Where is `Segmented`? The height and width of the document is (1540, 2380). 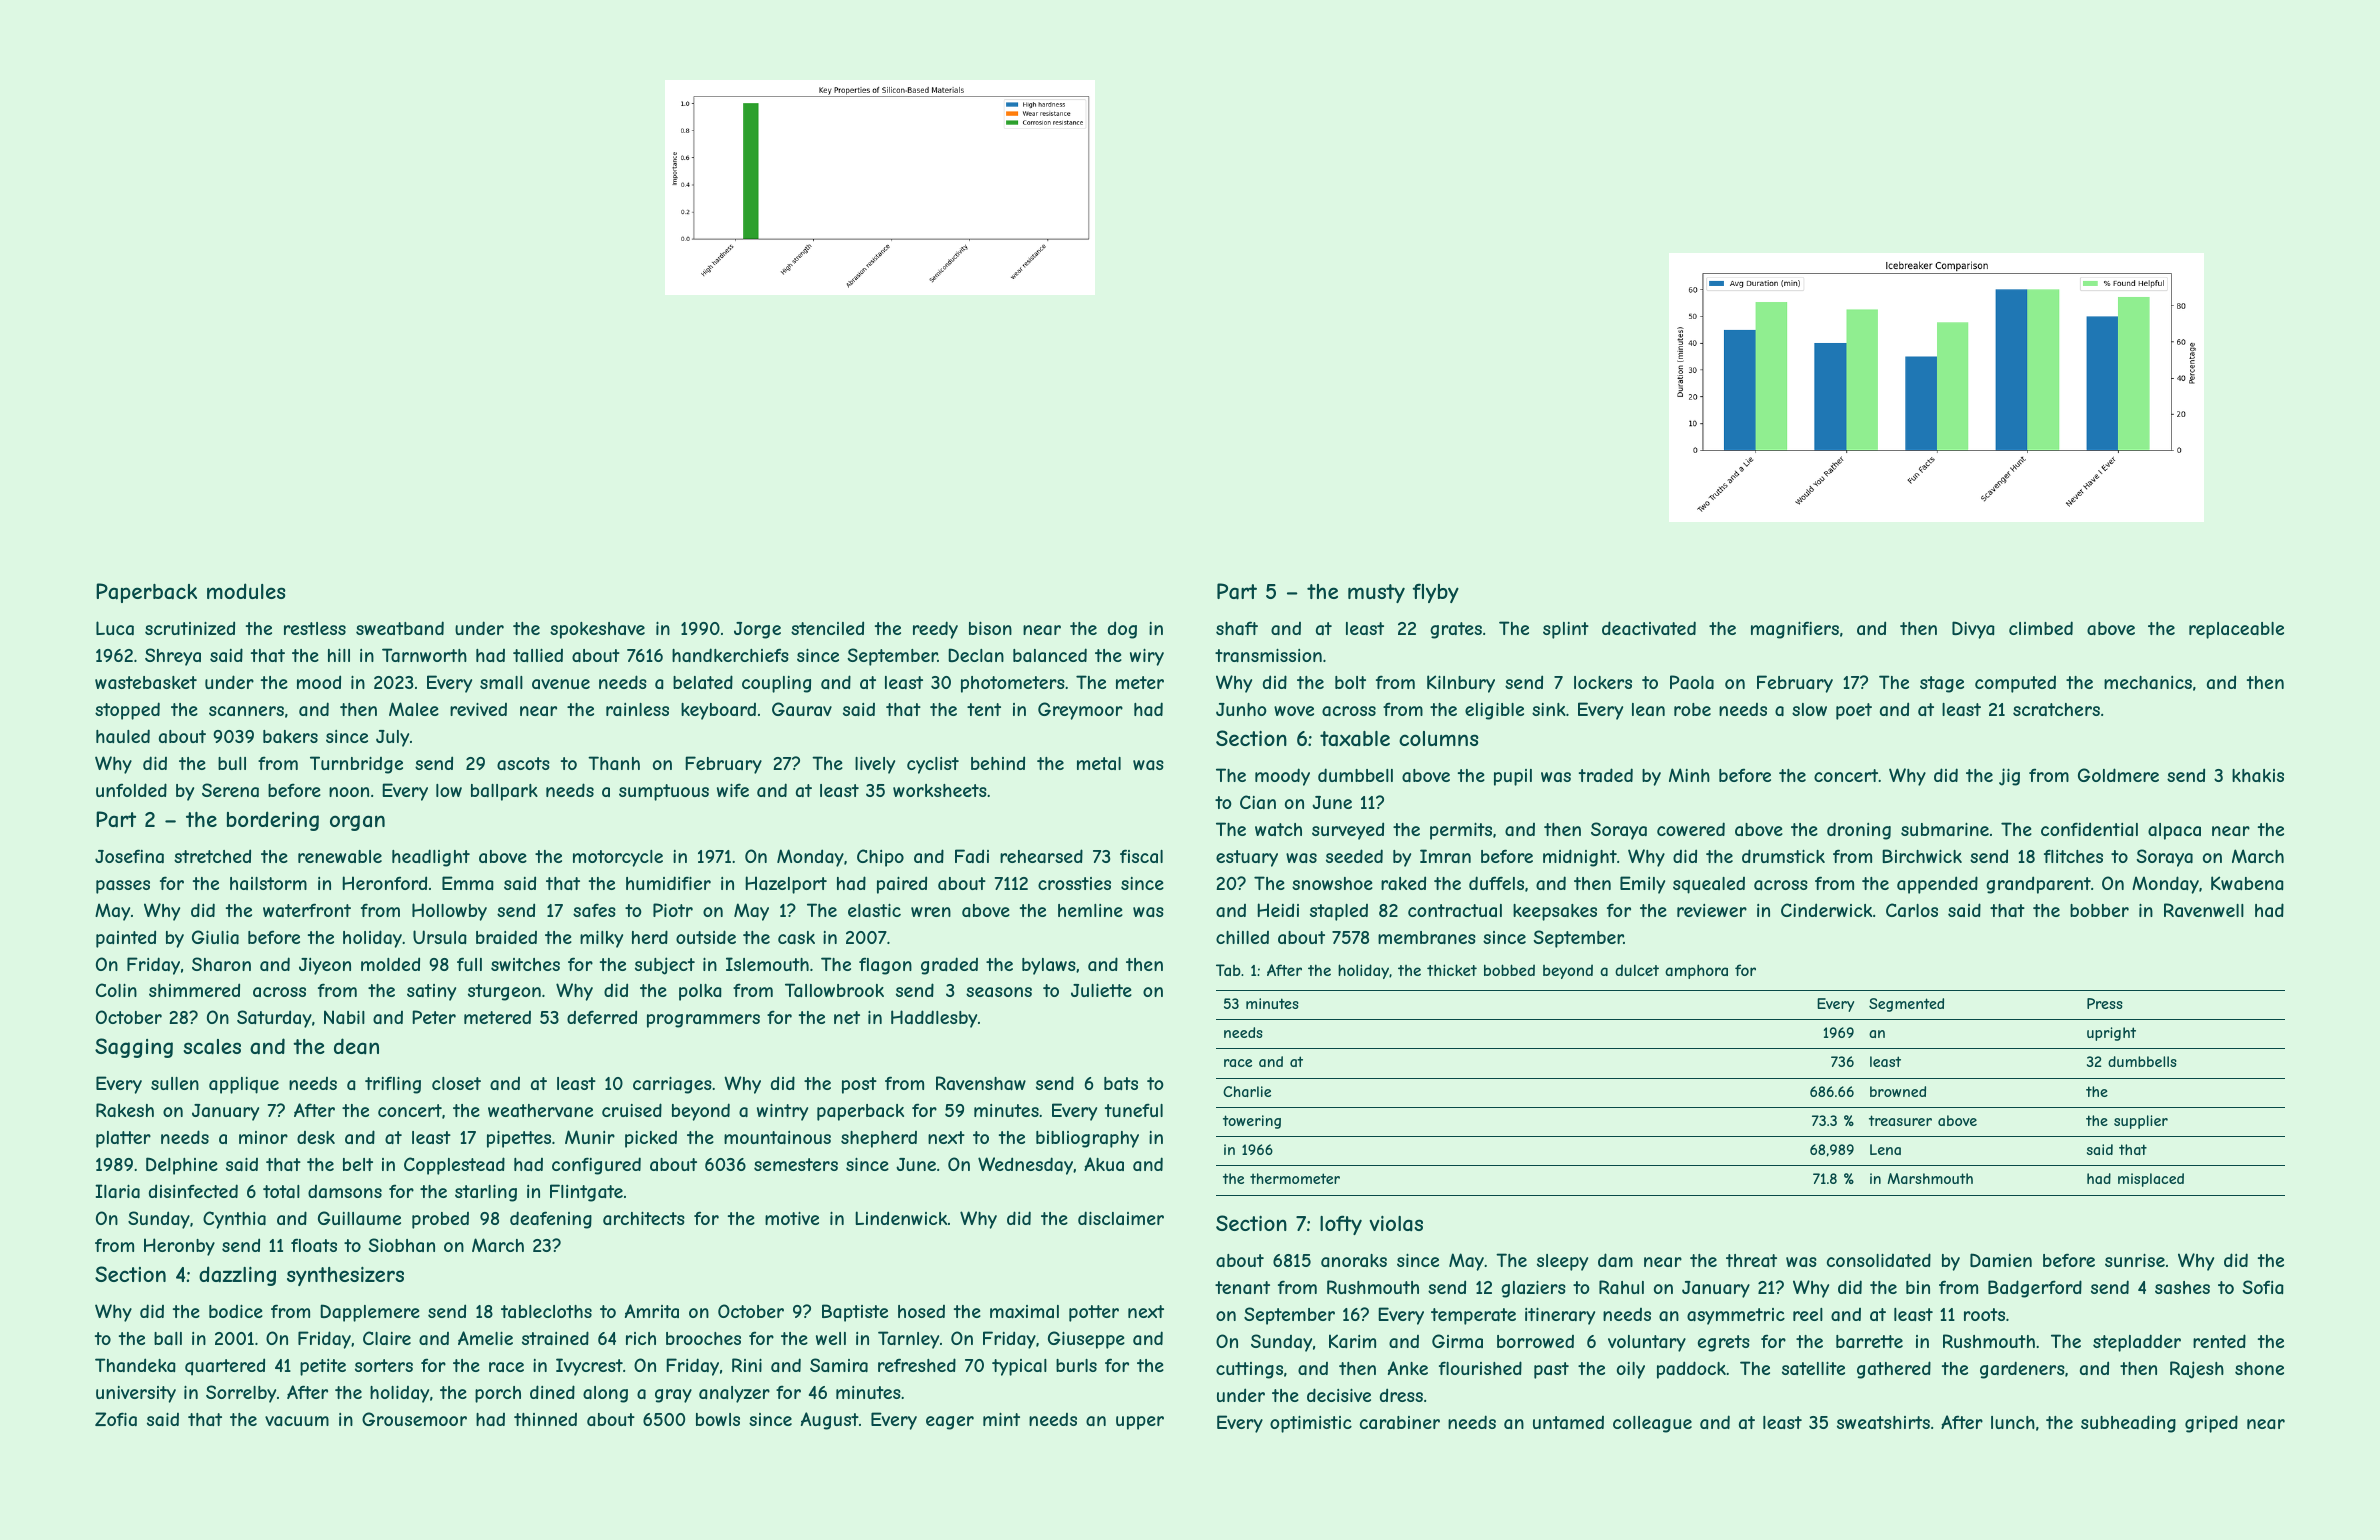
Segmented is located at coordinates (1906, 1005).
